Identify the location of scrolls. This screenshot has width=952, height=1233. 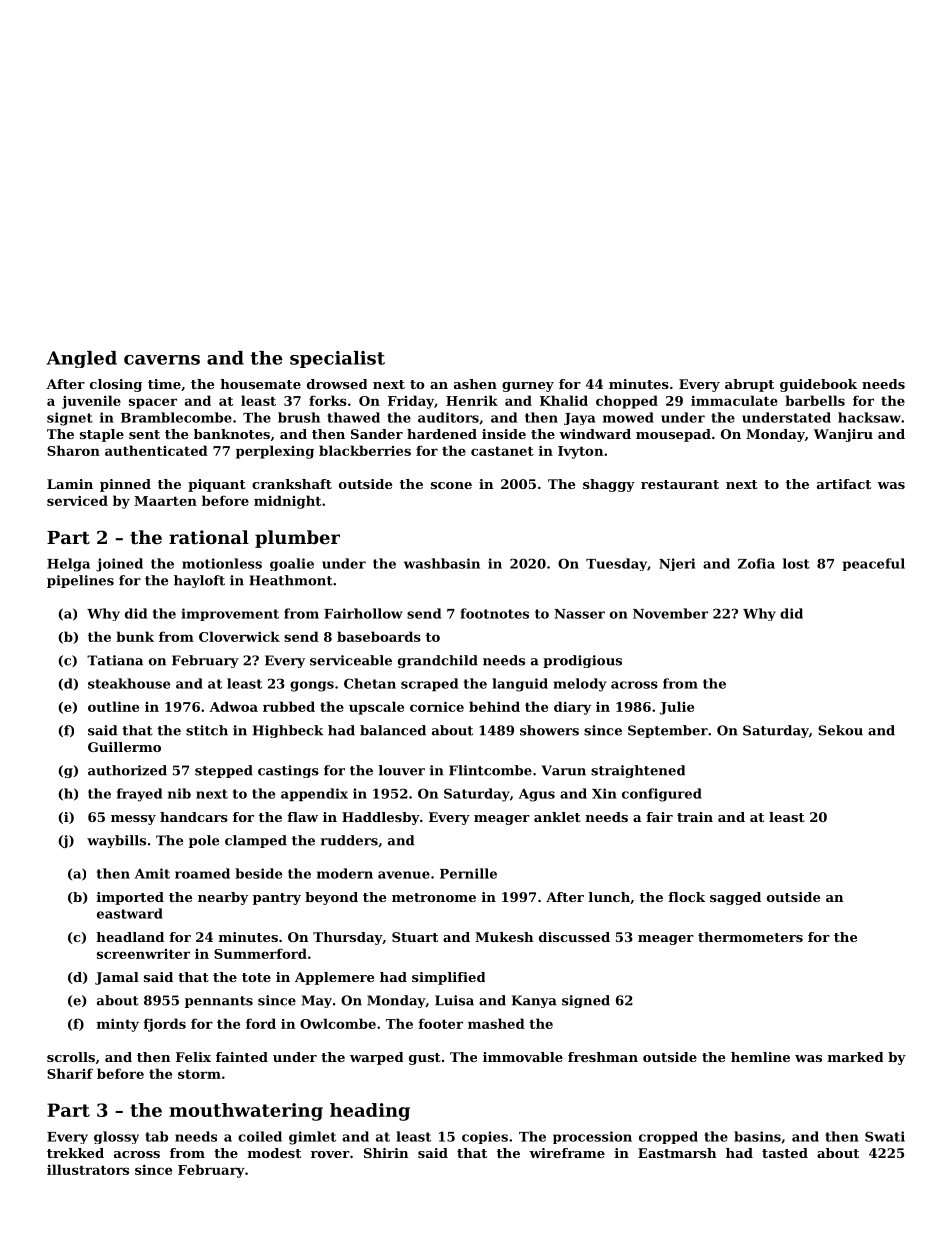
(71, 1057).
